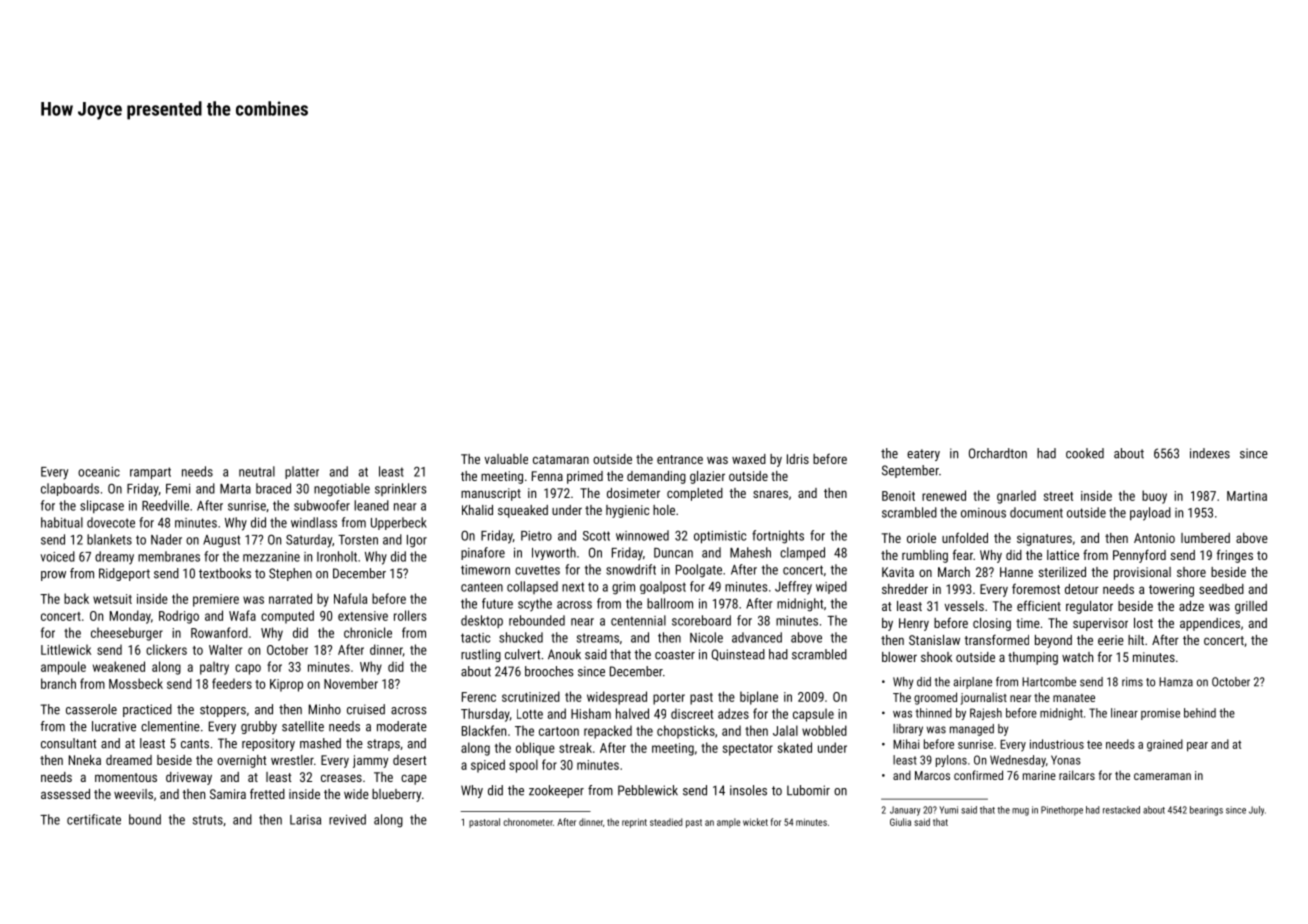  I want to click on Hamza, so click(1176, 682).
